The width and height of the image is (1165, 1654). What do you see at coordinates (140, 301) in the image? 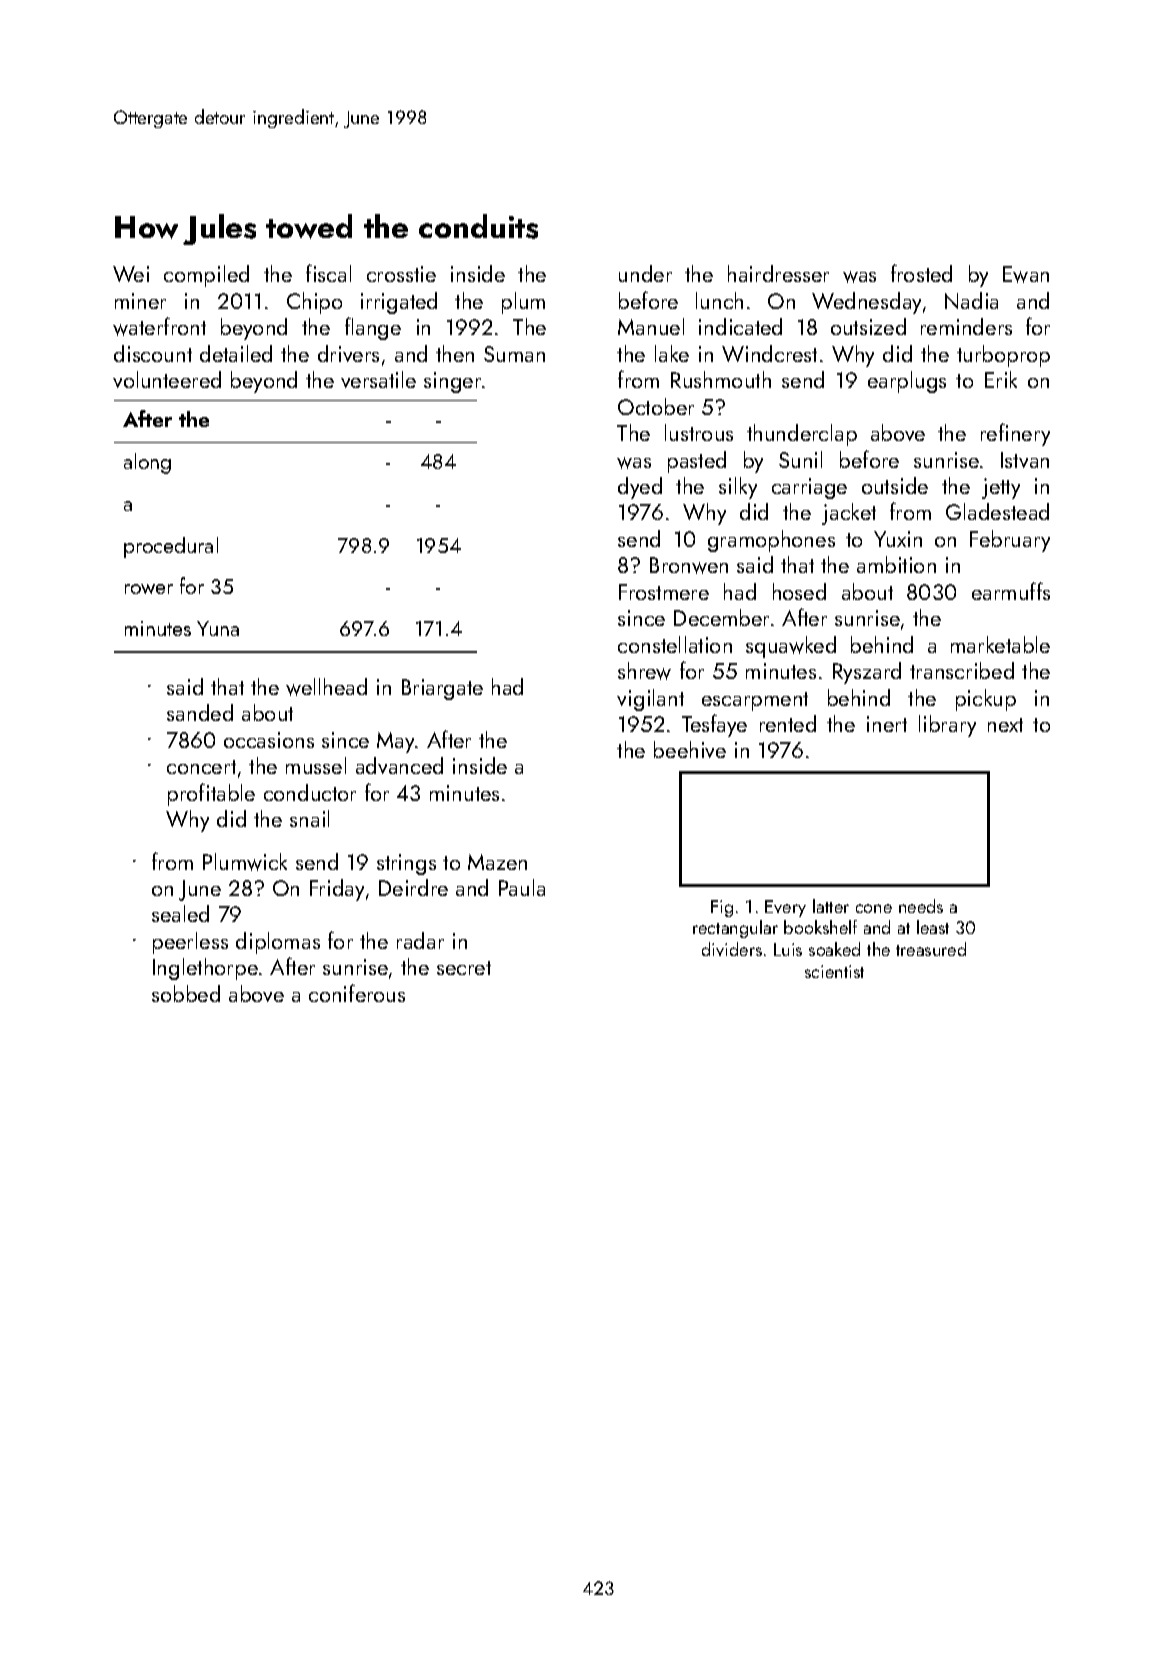
I see `miner` at bounding box center [140, 301].
